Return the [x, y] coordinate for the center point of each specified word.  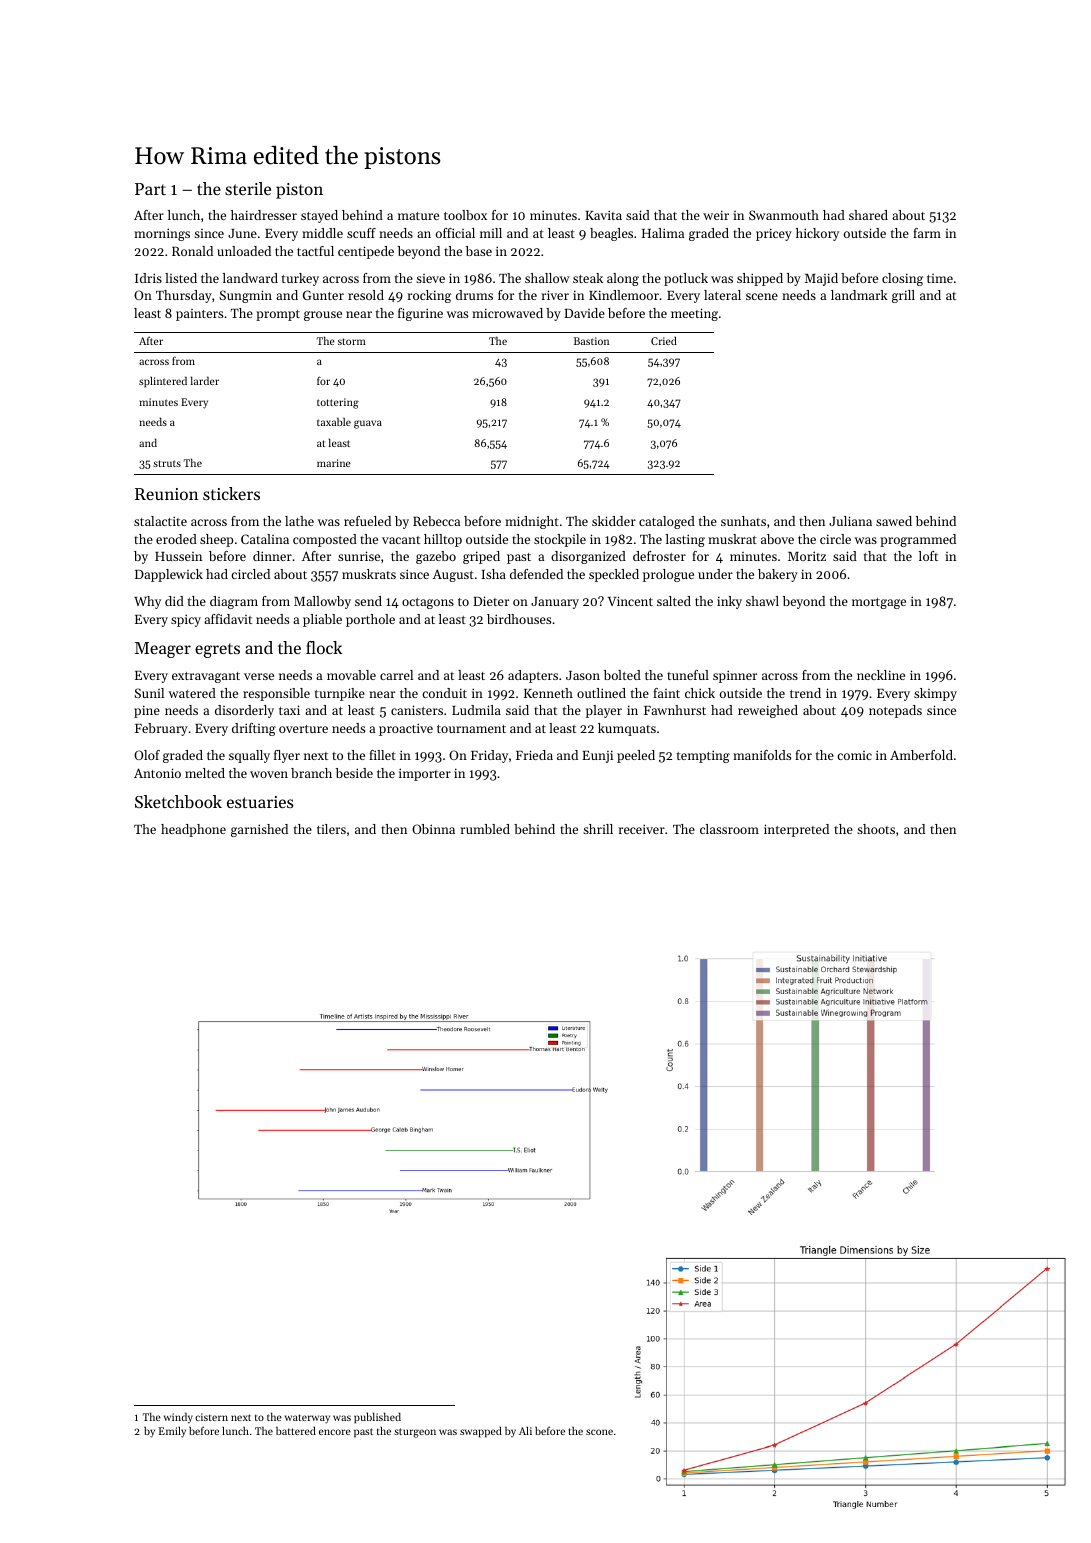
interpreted [796, 830]
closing [902, 279]
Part [150, 189]
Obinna [433, 829]
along [623, 279]
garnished [259, 830]
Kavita [603, 215]
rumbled [485, 829]
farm [927, 233]
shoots [876, 829]
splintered [163, 382]
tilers [331, 829]
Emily [172, 1432]
